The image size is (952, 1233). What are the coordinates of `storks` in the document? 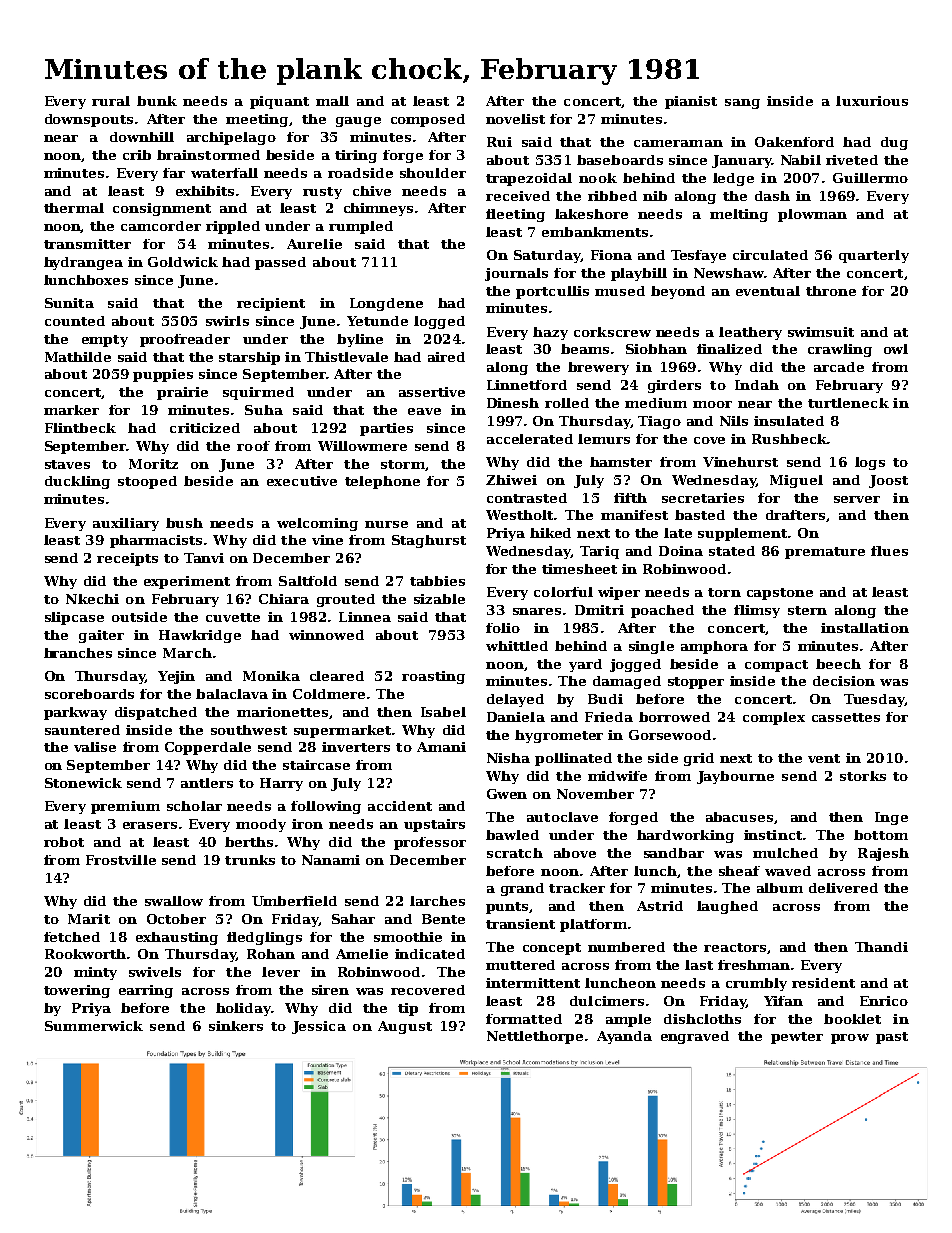 It's located at (863, 776).
